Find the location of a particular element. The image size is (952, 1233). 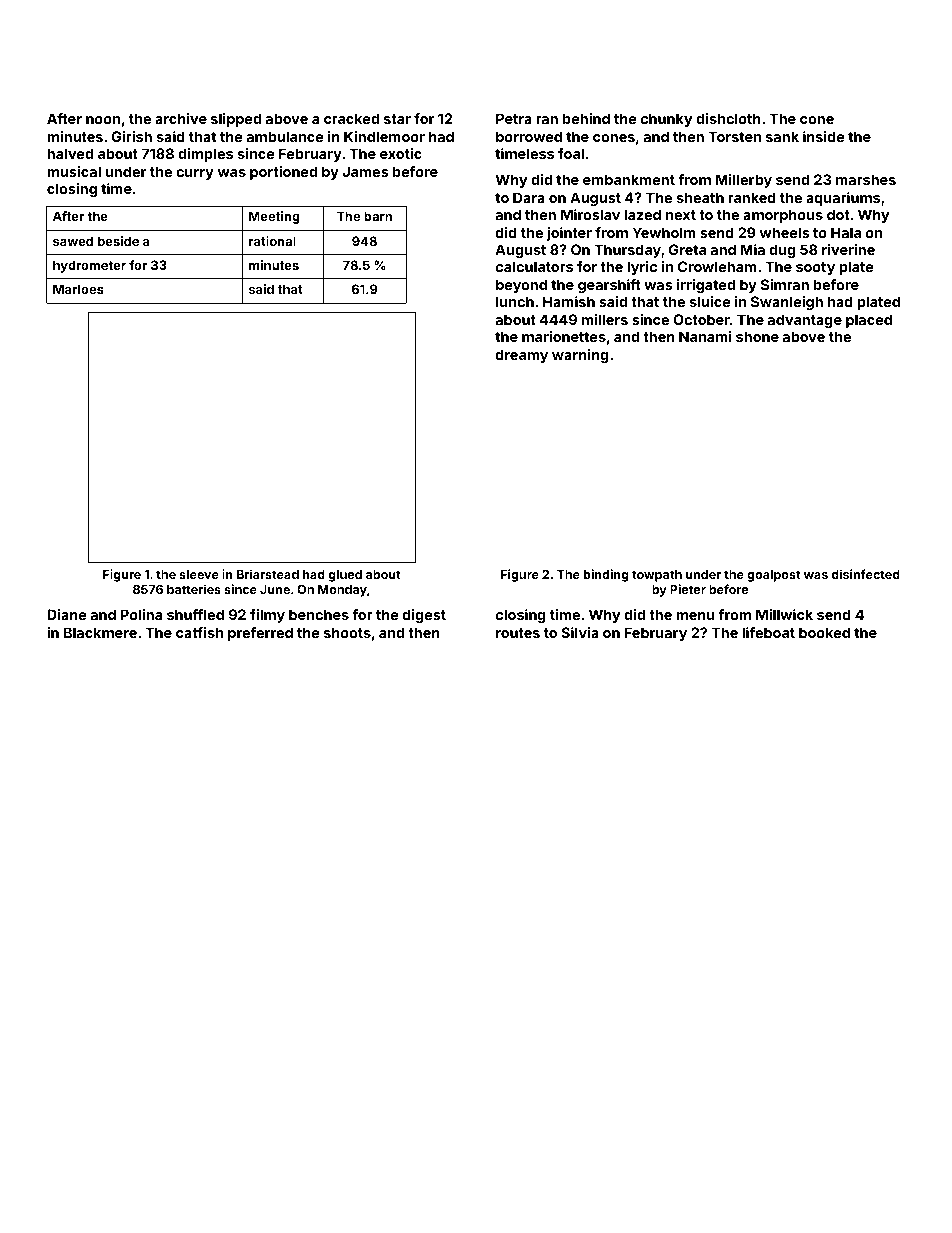

glued is located at coordinates (345, 576).
